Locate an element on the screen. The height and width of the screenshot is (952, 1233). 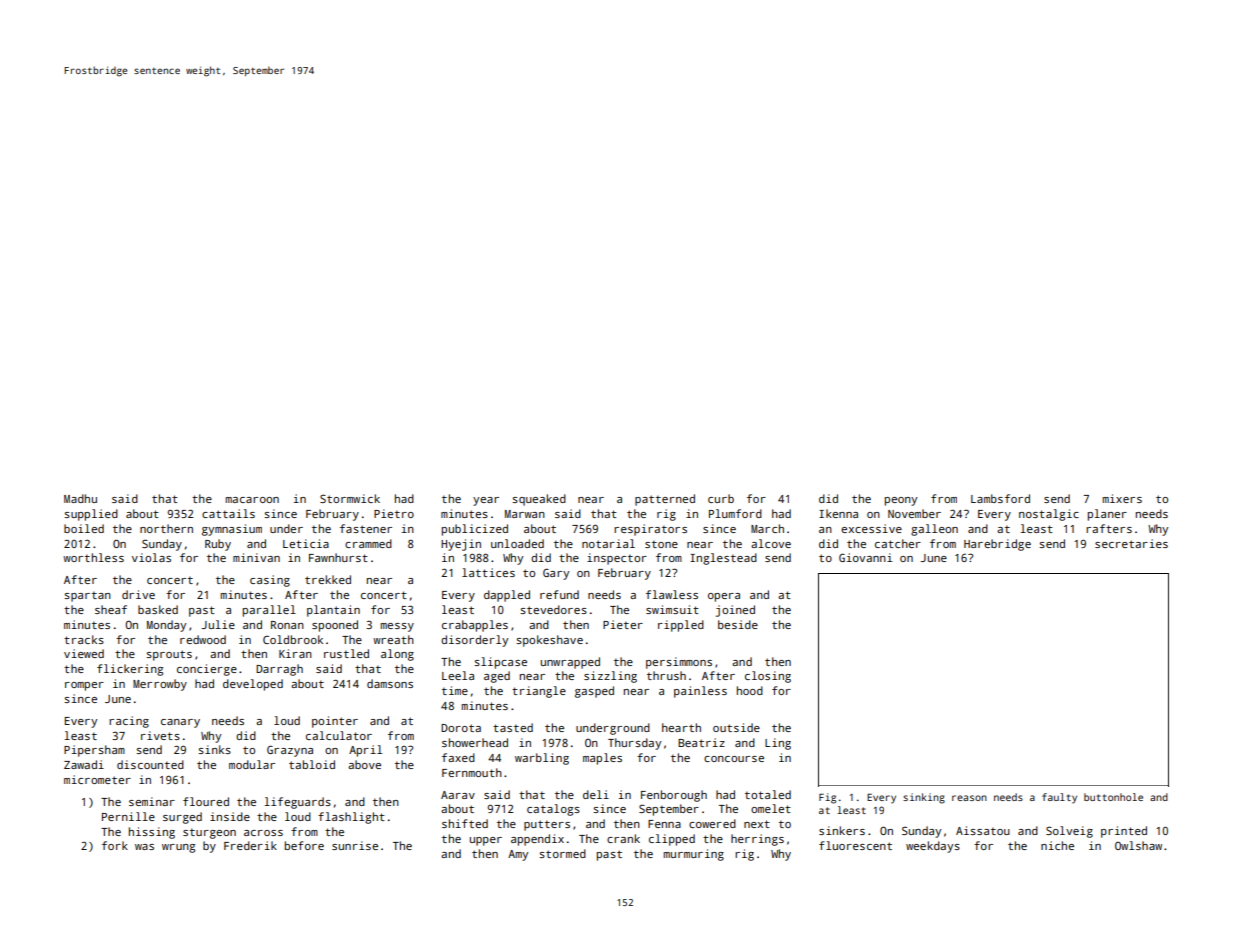
niche is located at coordinates (1057, 845).
